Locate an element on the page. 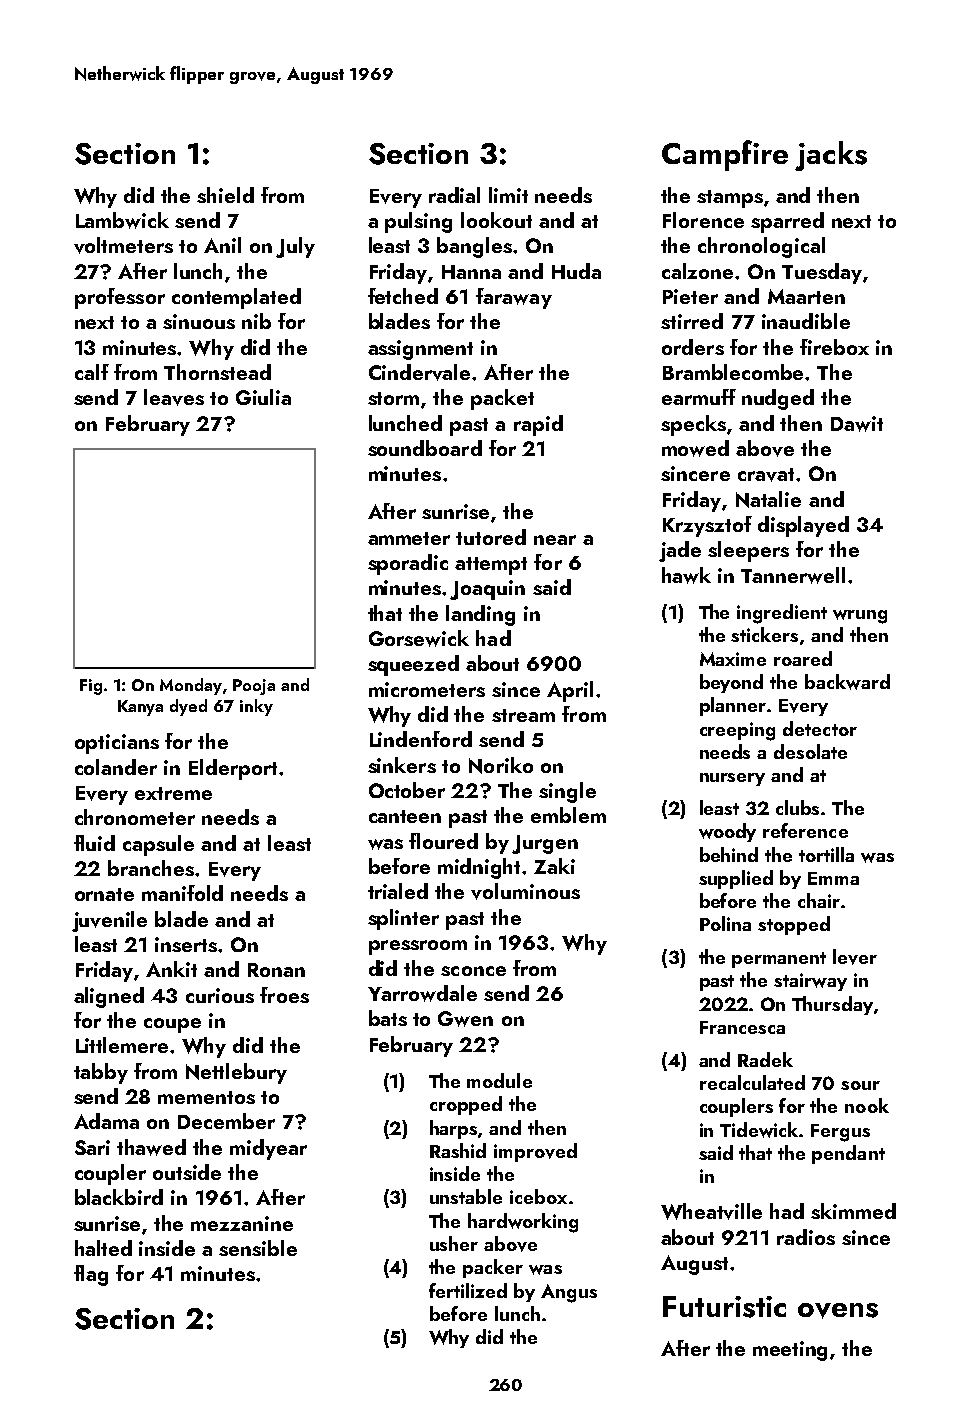  fetched is located at coordinates (403, 296).
